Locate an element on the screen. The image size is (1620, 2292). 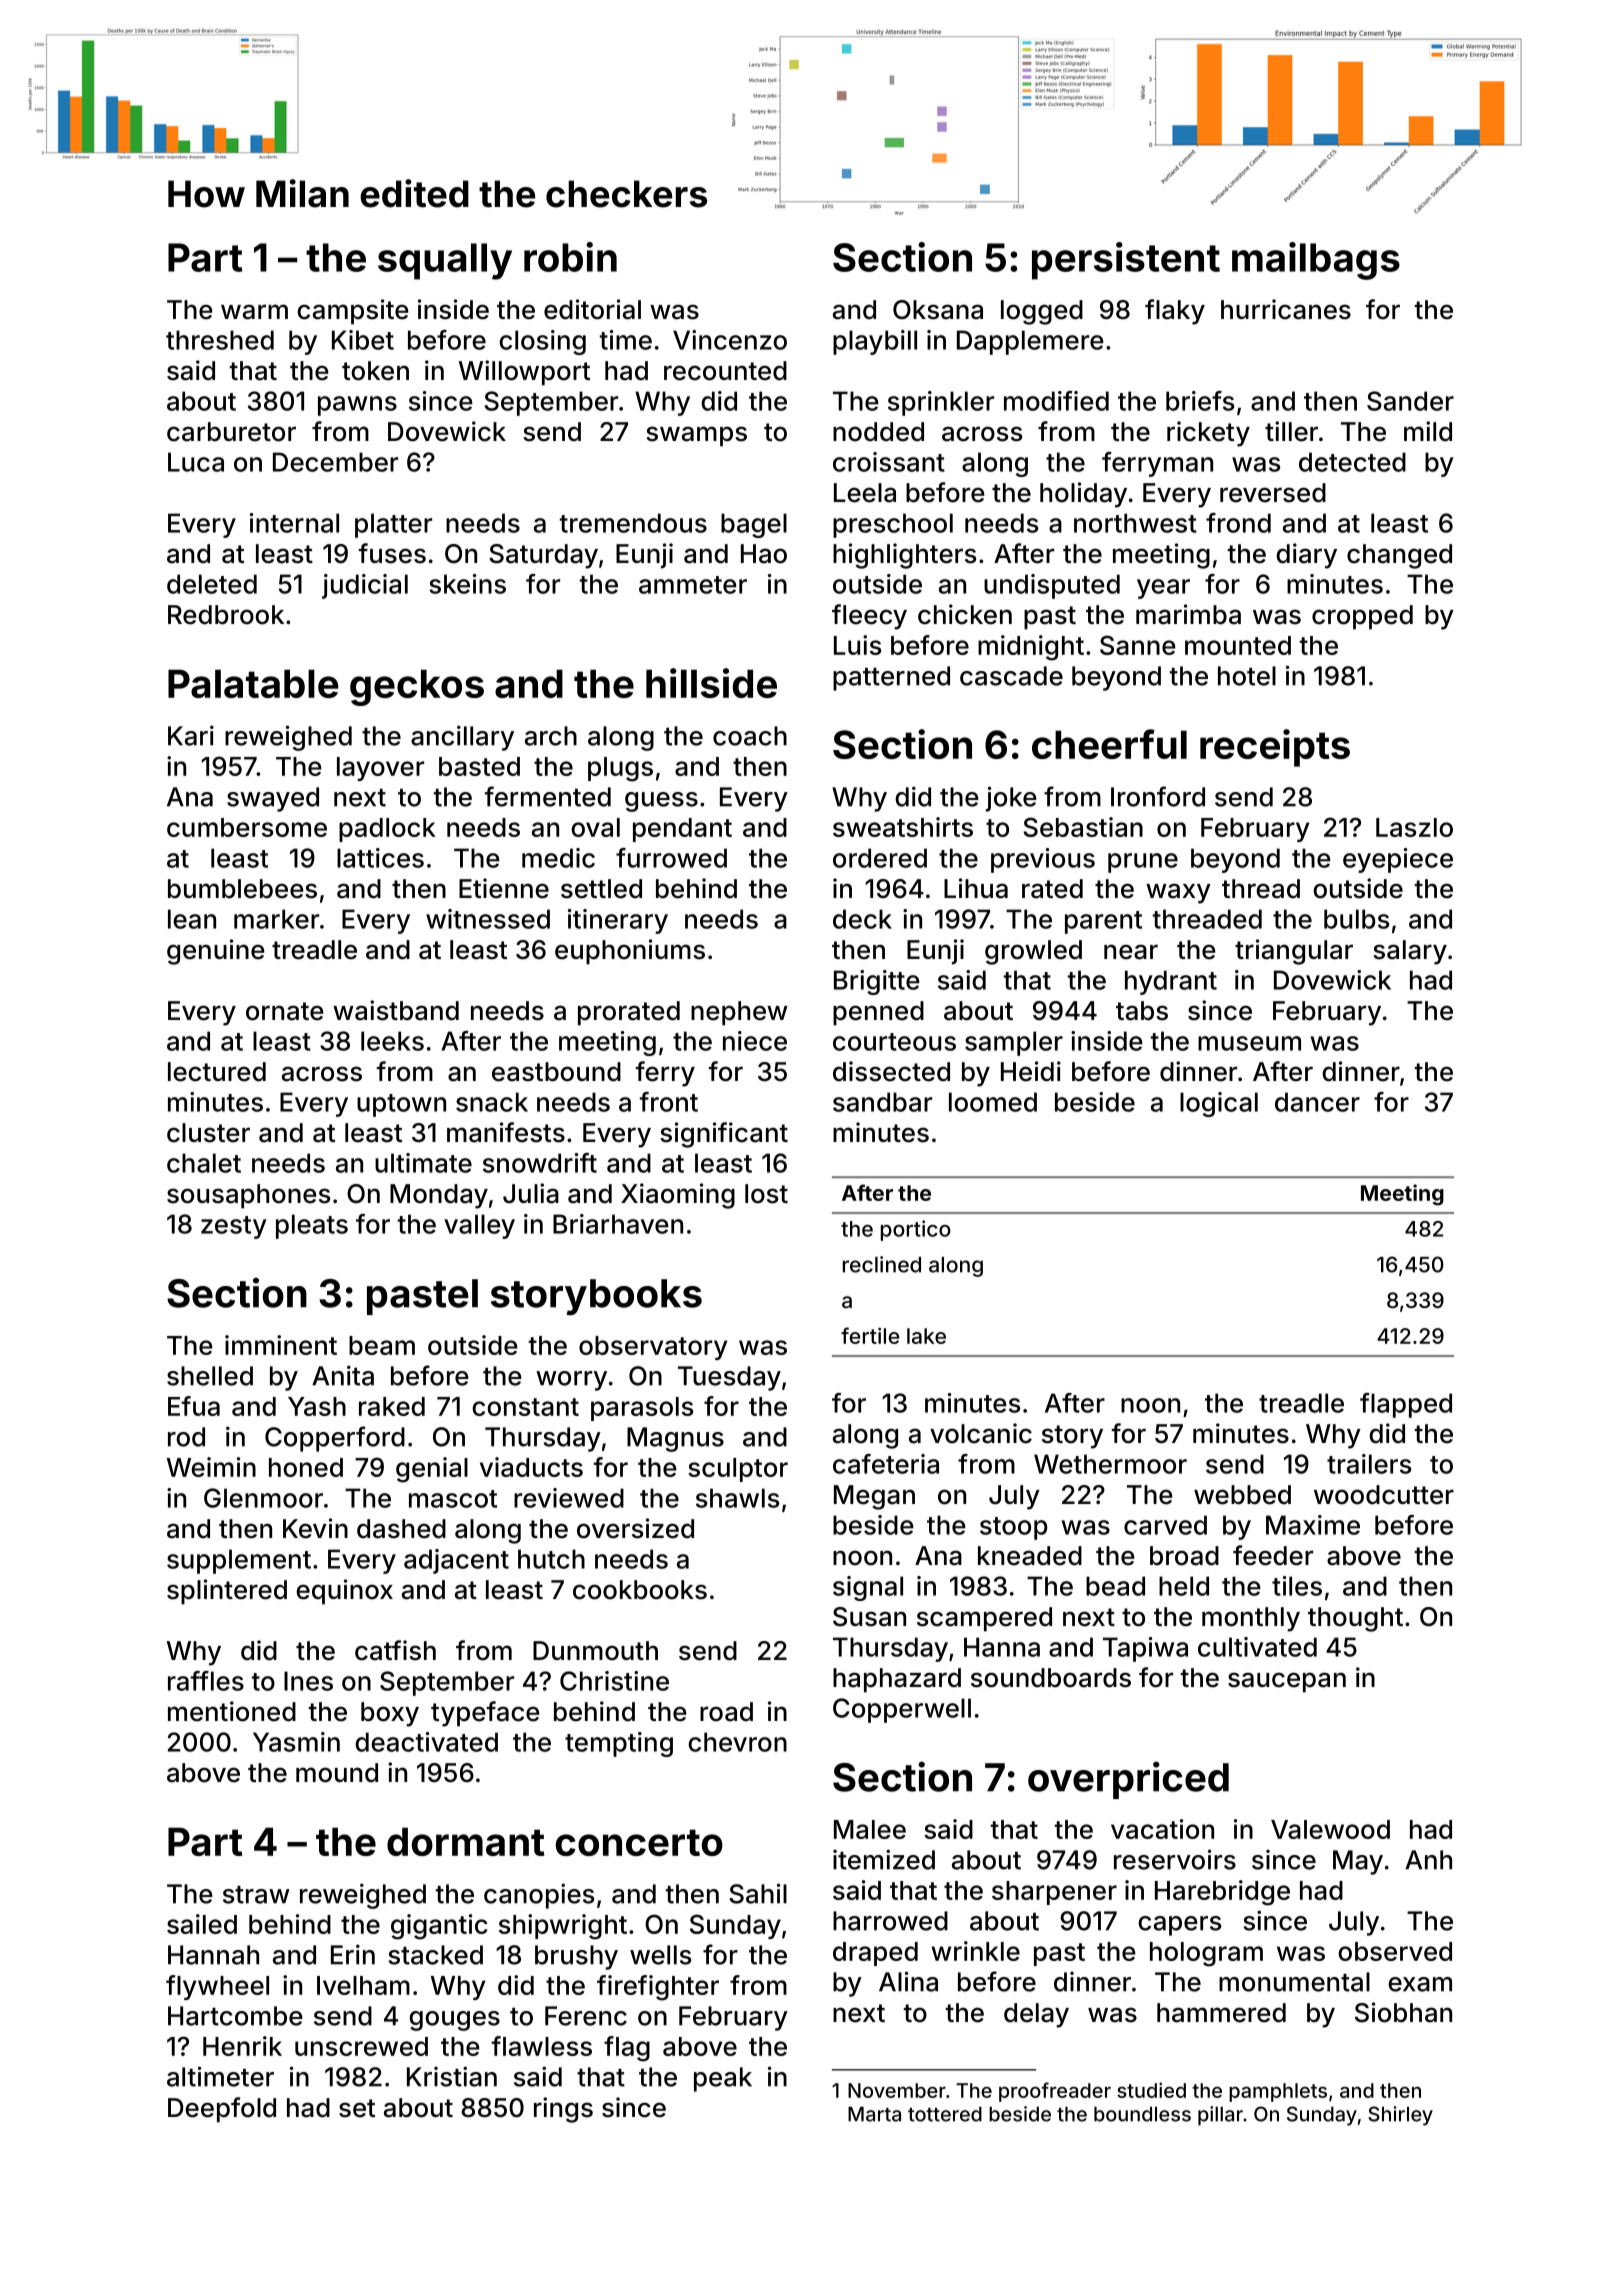
mailbags is located at coordinates (1316, 261).
